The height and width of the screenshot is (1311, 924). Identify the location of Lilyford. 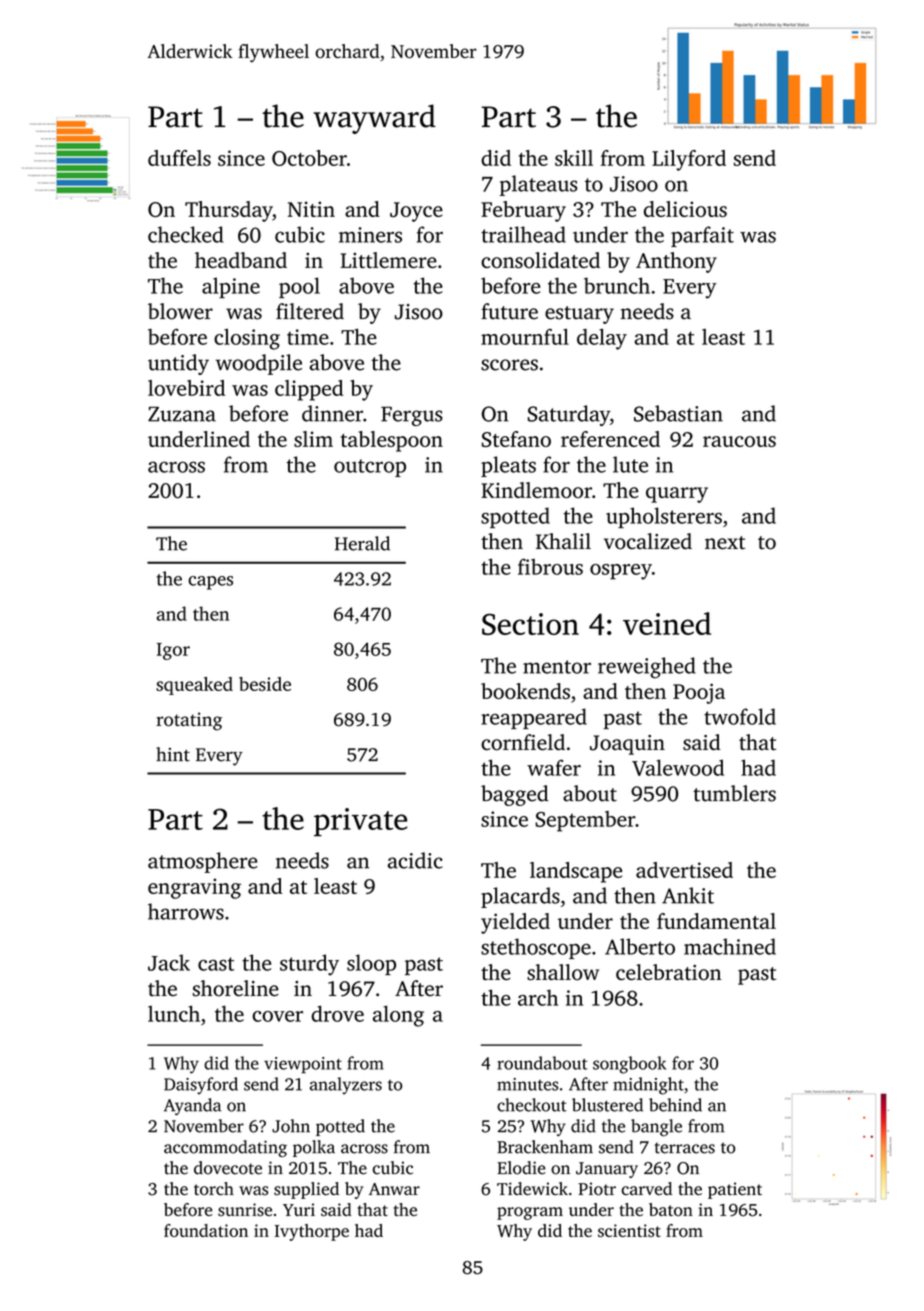
(689, 160).
